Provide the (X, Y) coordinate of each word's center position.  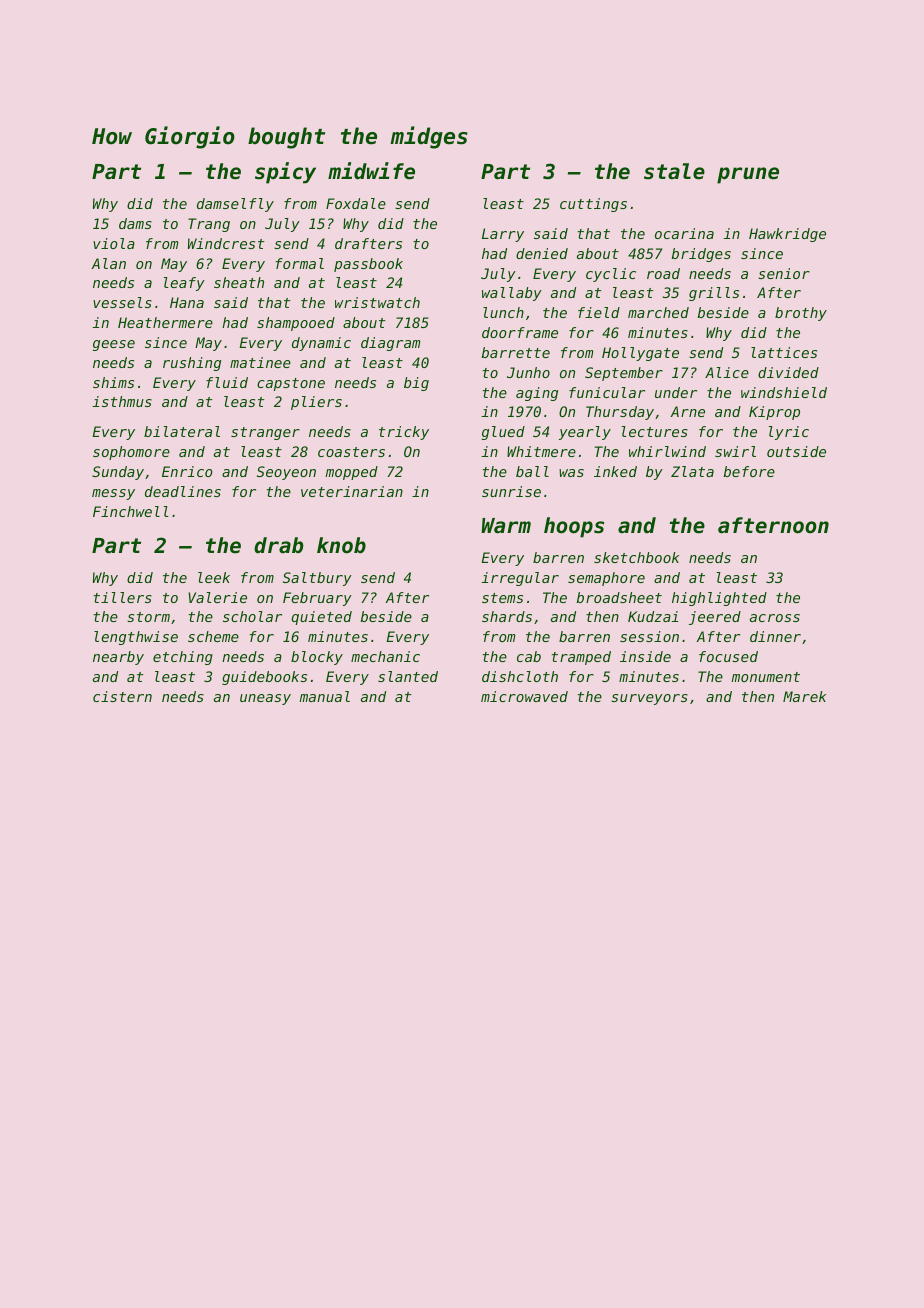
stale (674, 171)
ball (532, 471)
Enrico (187, 471)
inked (615, 471)
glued (503, 433)
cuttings (593, 205)
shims (113, 382)
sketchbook (636, 557)
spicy (285, 173)
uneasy (265, 699)
